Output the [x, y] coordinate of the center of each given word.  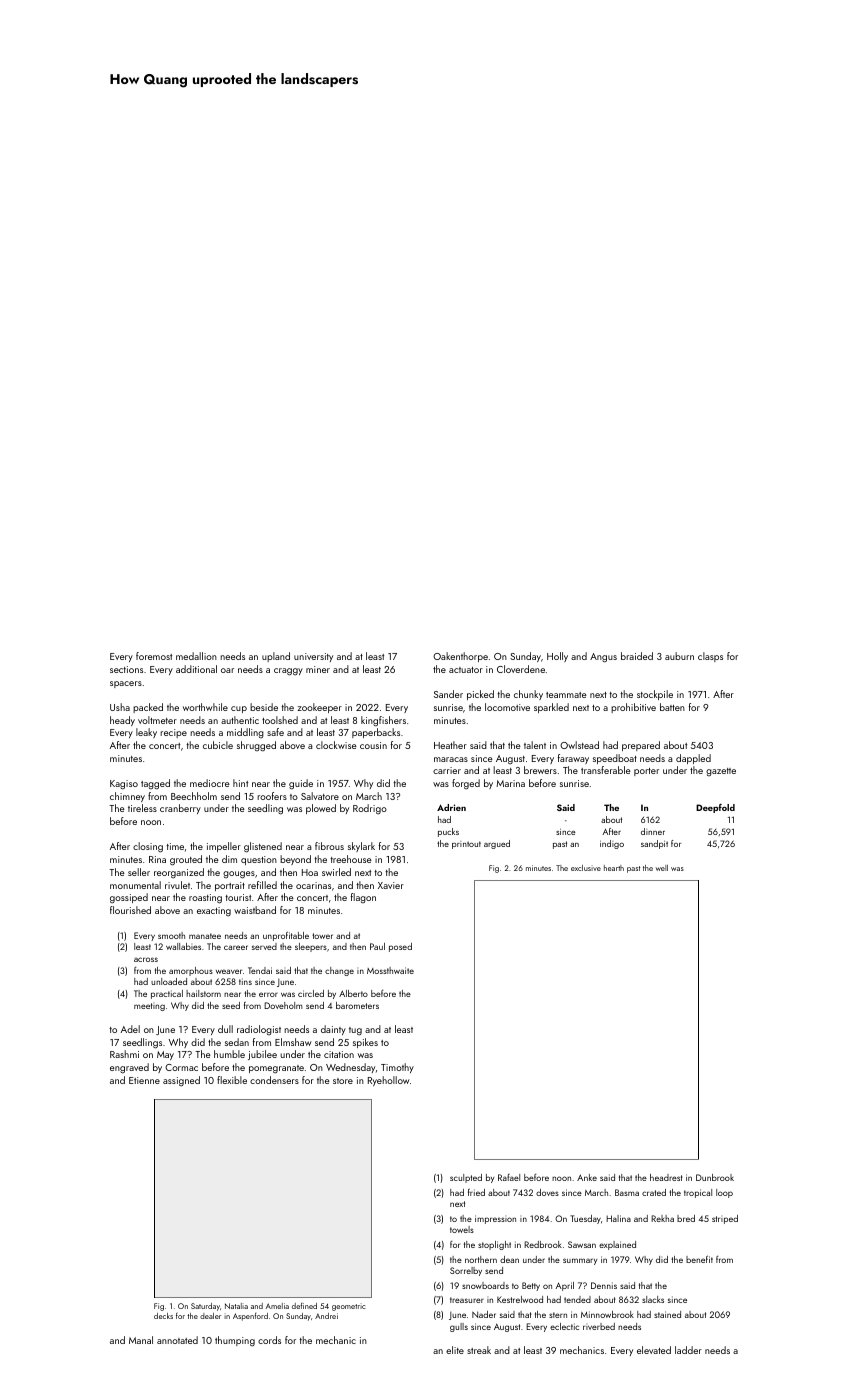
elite [455, 1350]
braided [637, 656]
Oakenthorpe [460, 657]
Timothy [397, 1068]
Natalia [236, 1306]
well [662, 868]
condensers [274, 1080]
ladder [688, 1350]
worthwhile [205, 707]
